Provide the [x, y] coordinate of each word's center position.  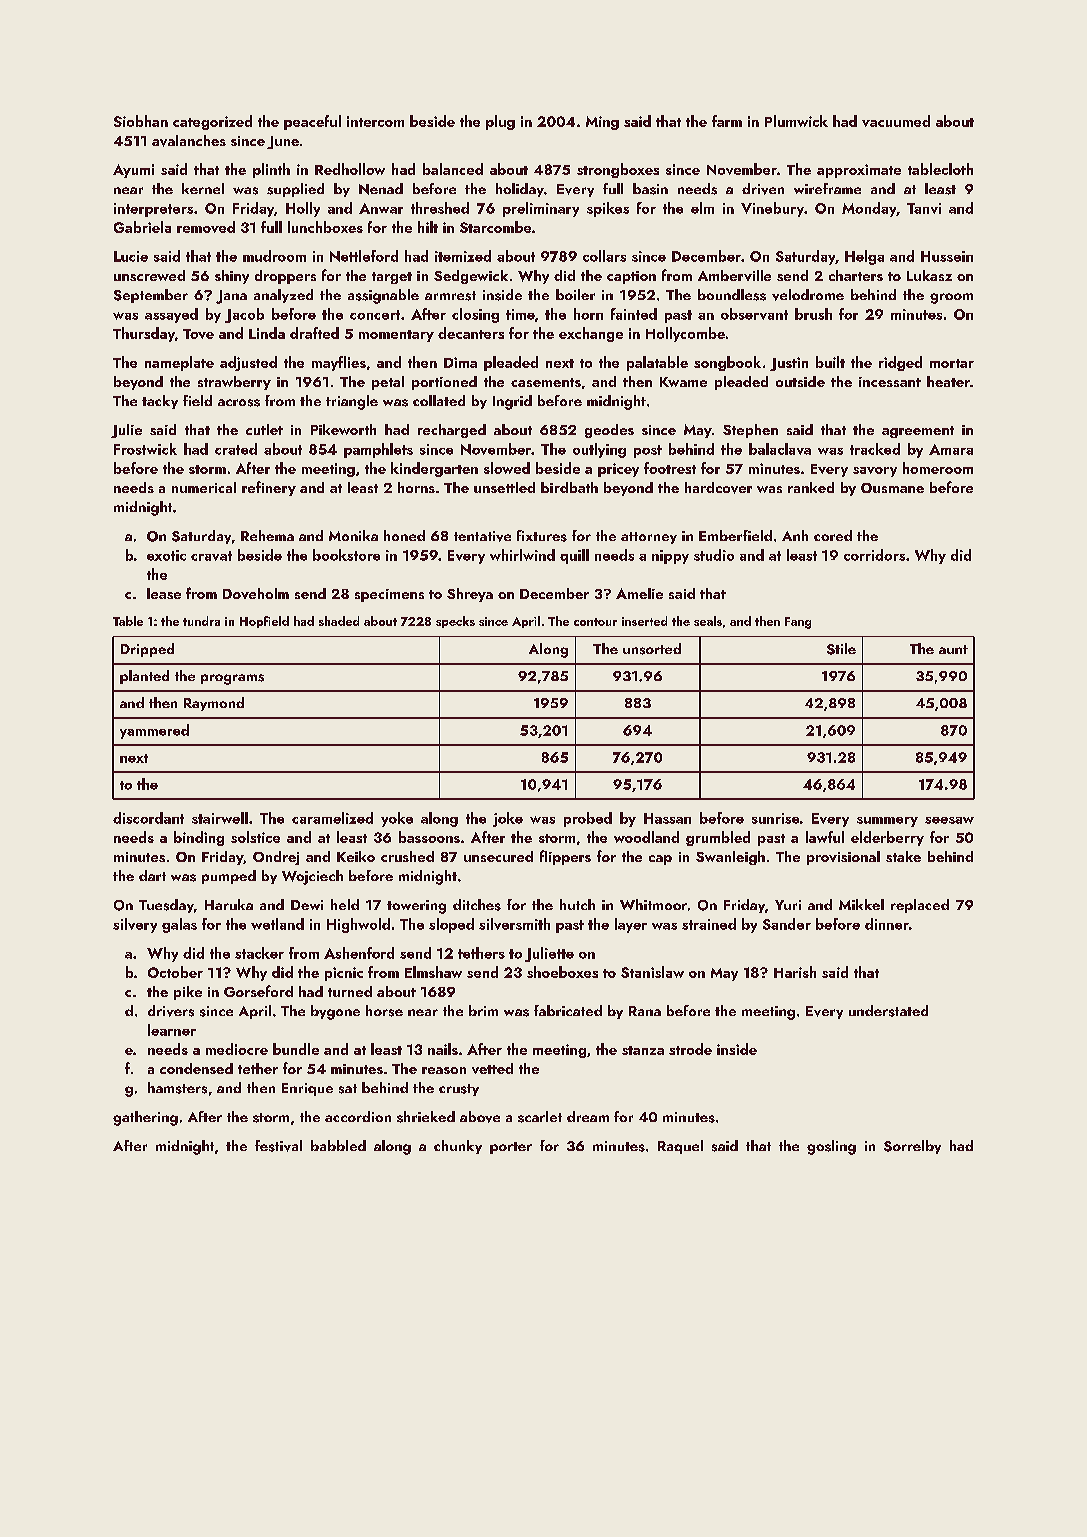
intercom [375, 121]
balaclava [780, 449]
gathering [145, 1118]
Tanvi [924, 208]
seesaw [949, 820]
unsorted [652, 649]
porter [511, 1148]
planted [144, 677]
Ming [602, 123]
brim [483, 1010]
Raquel [680, 1147]
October [175, 972]
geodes [609, 431]
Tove [198, 334]
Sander [787, 924]
